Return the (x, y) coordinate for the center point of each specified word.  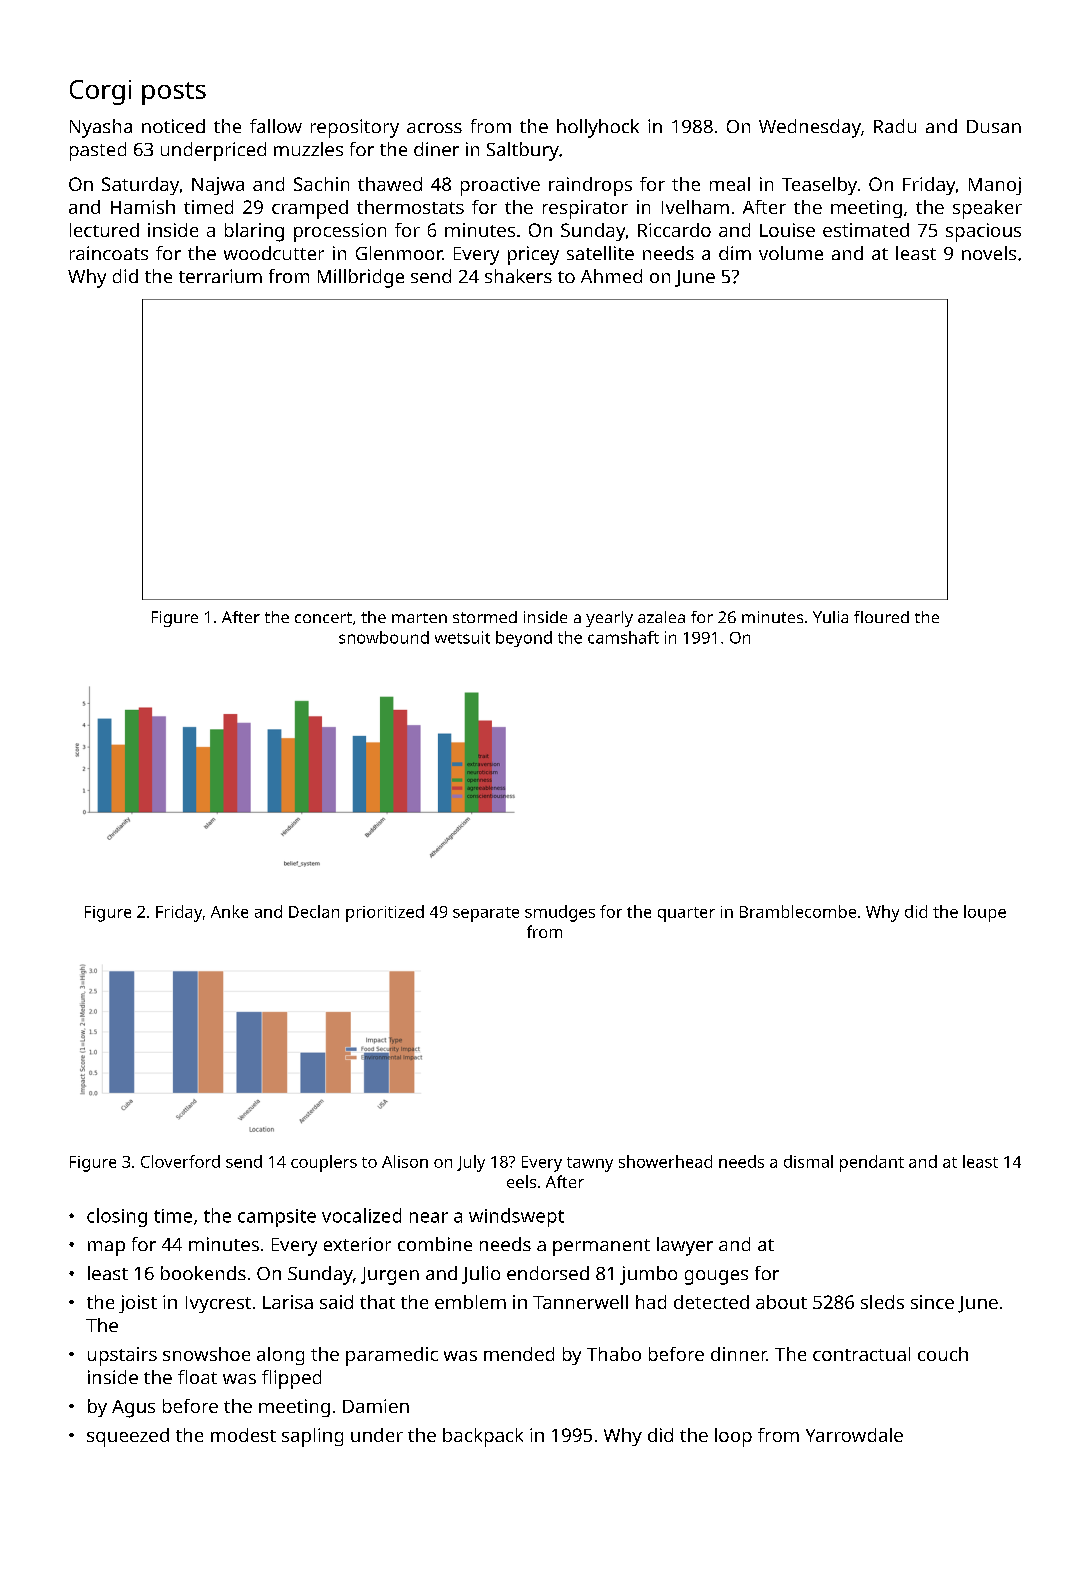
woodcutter (274, 253)
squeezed (128, 1437)
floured (881, 617)
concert (323, 617)
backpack (483, 1437)
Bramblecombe (798, 911)
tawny (590, 1164)
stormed (485, 617)
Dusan (994, 126)
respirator (585, 209)
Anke (229, 911)
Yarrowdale (854, 1435)
